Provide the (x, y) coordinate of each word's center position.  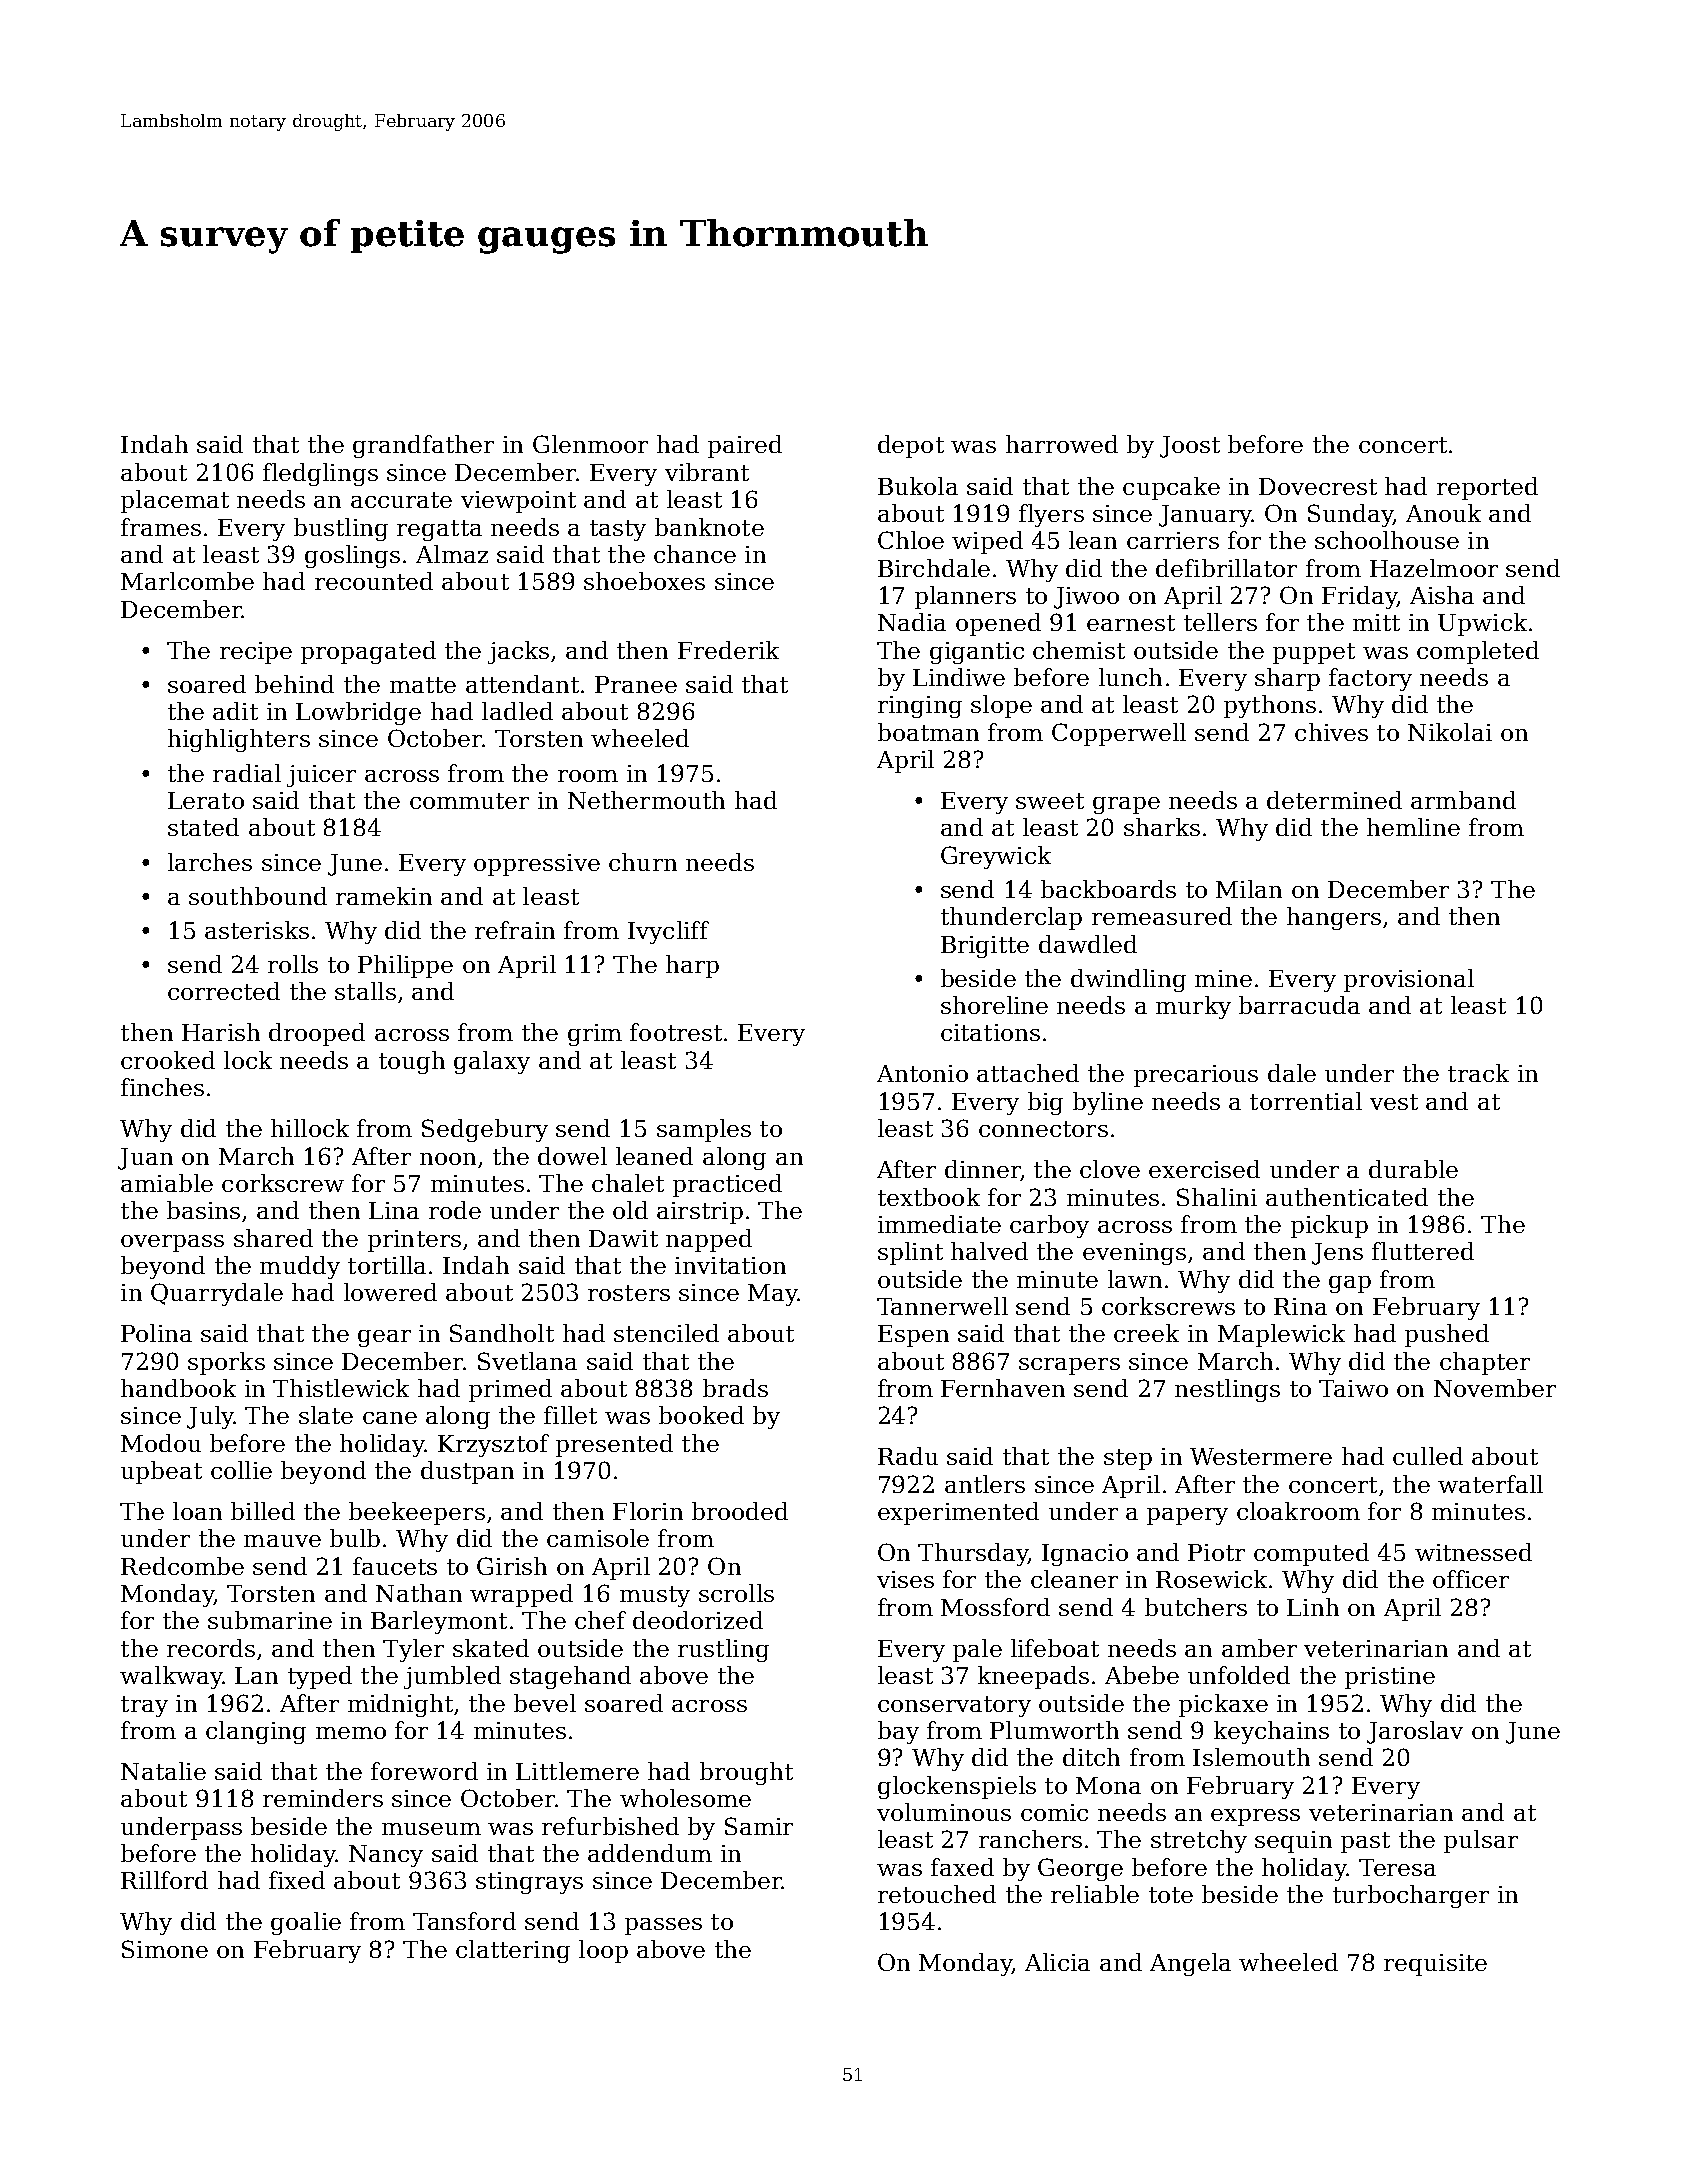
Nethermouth (646, 800)
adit (235, 711)
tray (144, 1706)
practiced (727, 1185)
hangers (1334, 918)
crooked (168, 1060)
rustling (723, 1650)
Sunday (1350, 515)
